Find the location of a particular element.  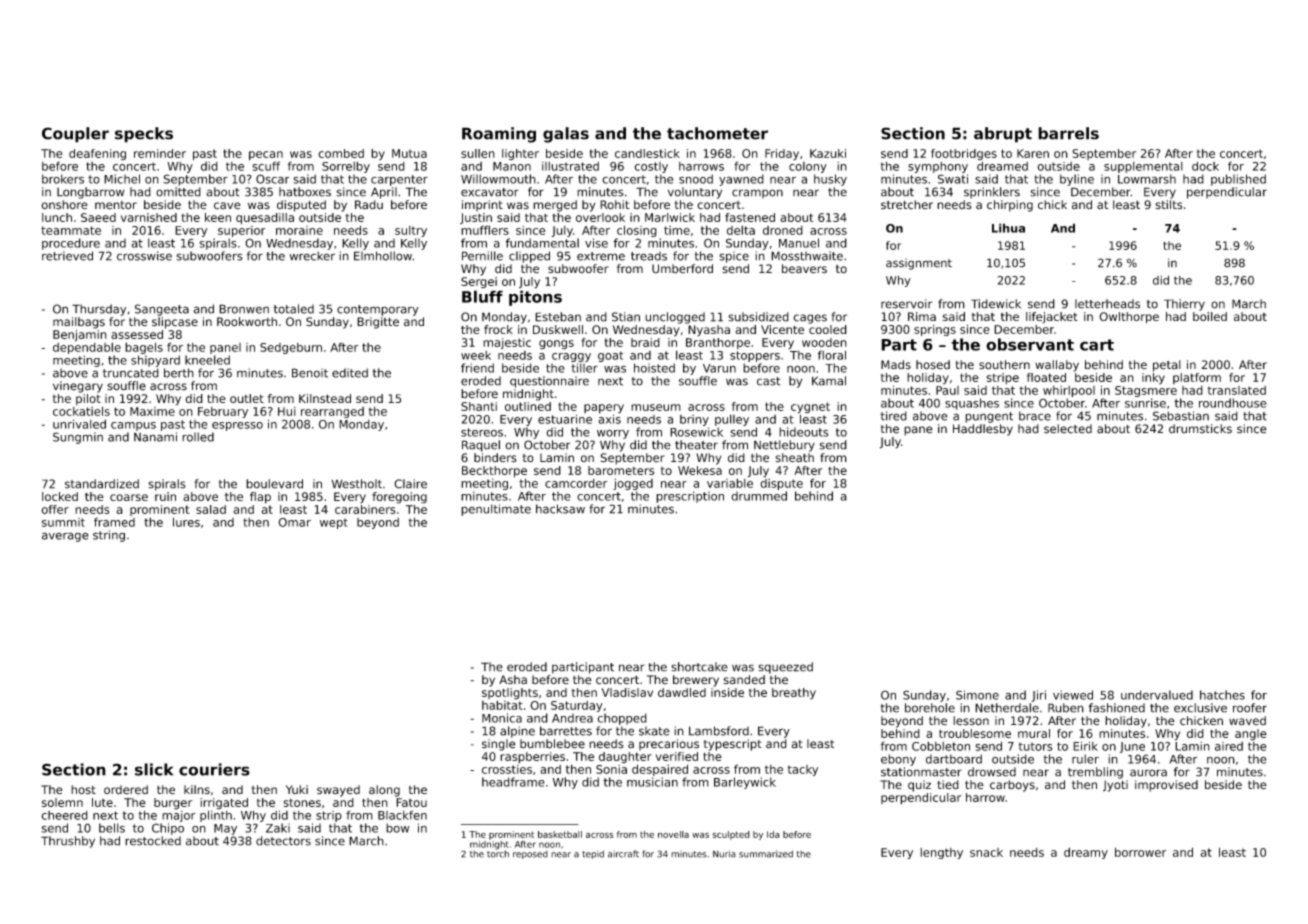

specks is located at coordinates (144, 135).
